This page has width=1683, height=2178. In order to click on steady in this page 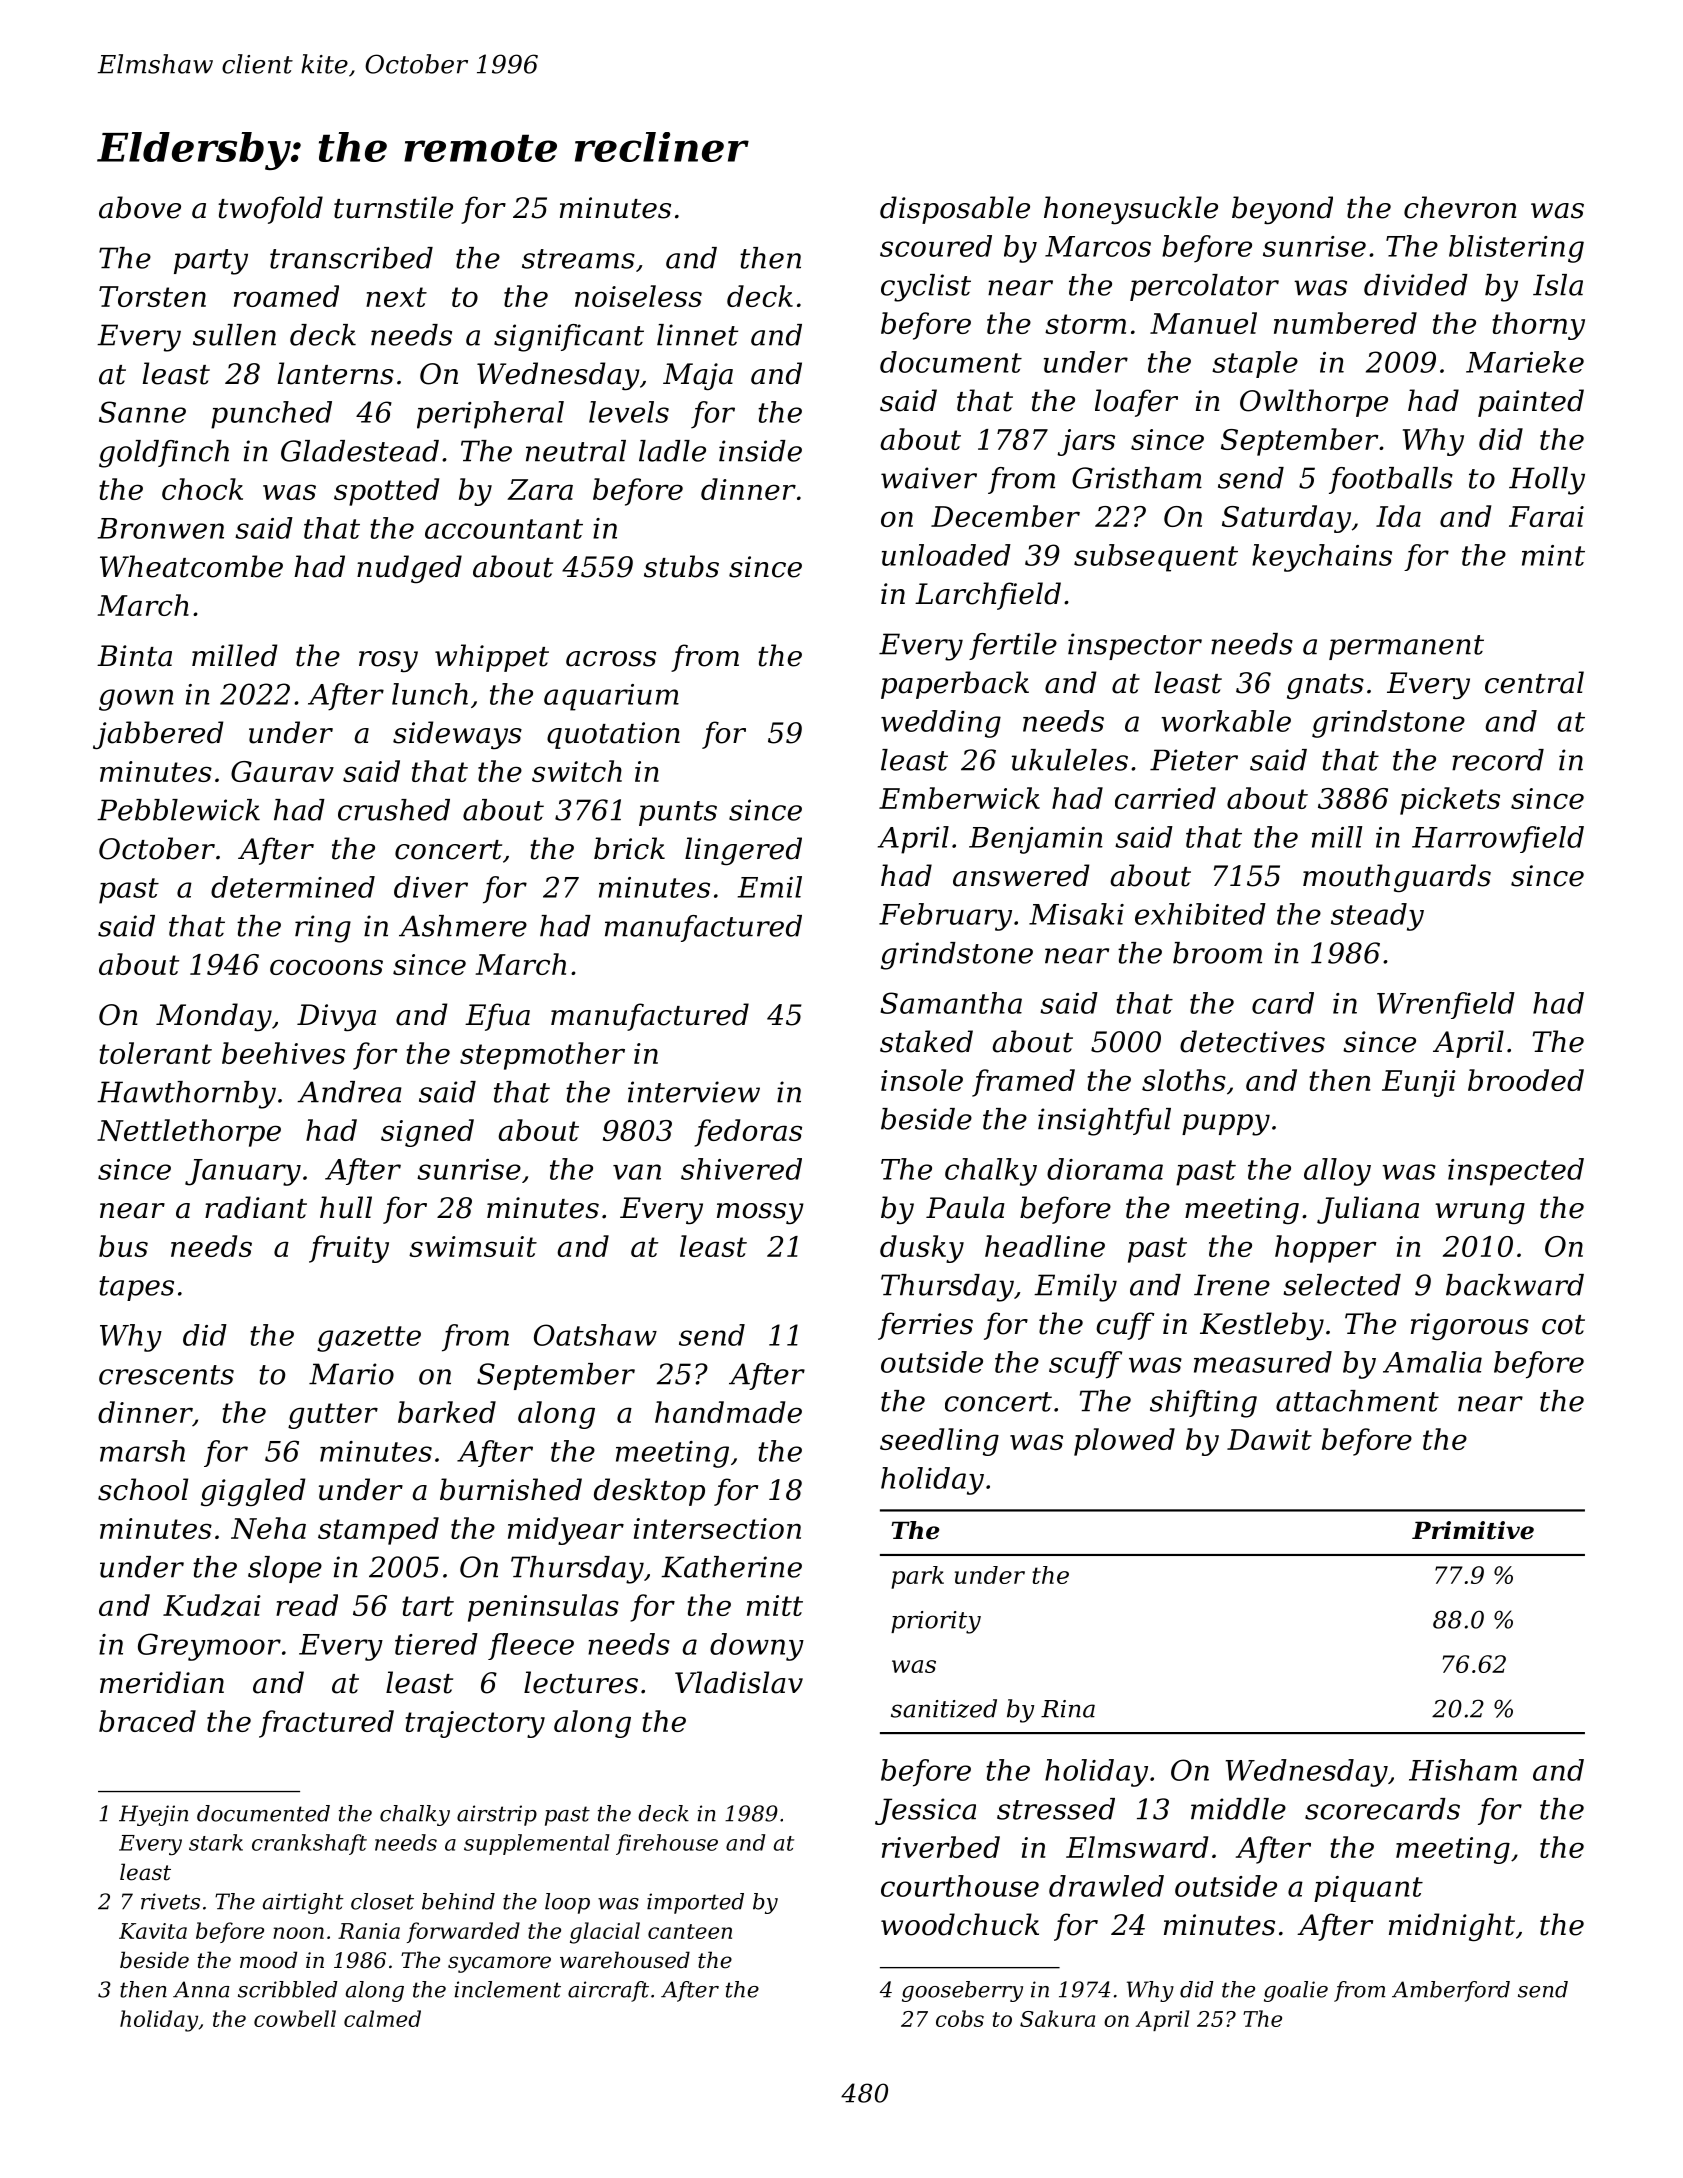, I will do `click(1377, 917)`.
